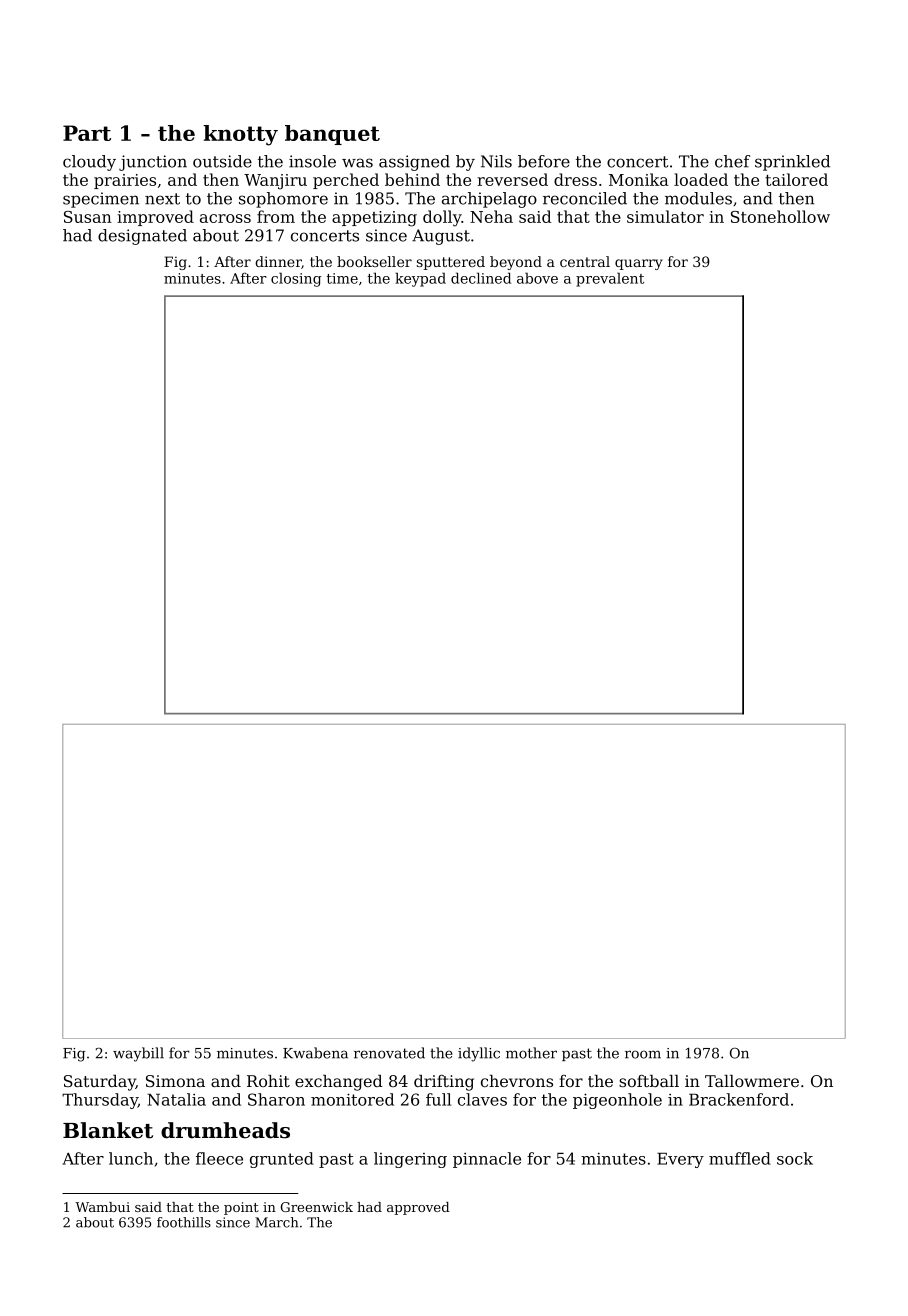 The height and width of the screenshot is (1316, 908). Describe the element at coordinates (138, 1054) in the screenshot. I see `waybill` at that location.
